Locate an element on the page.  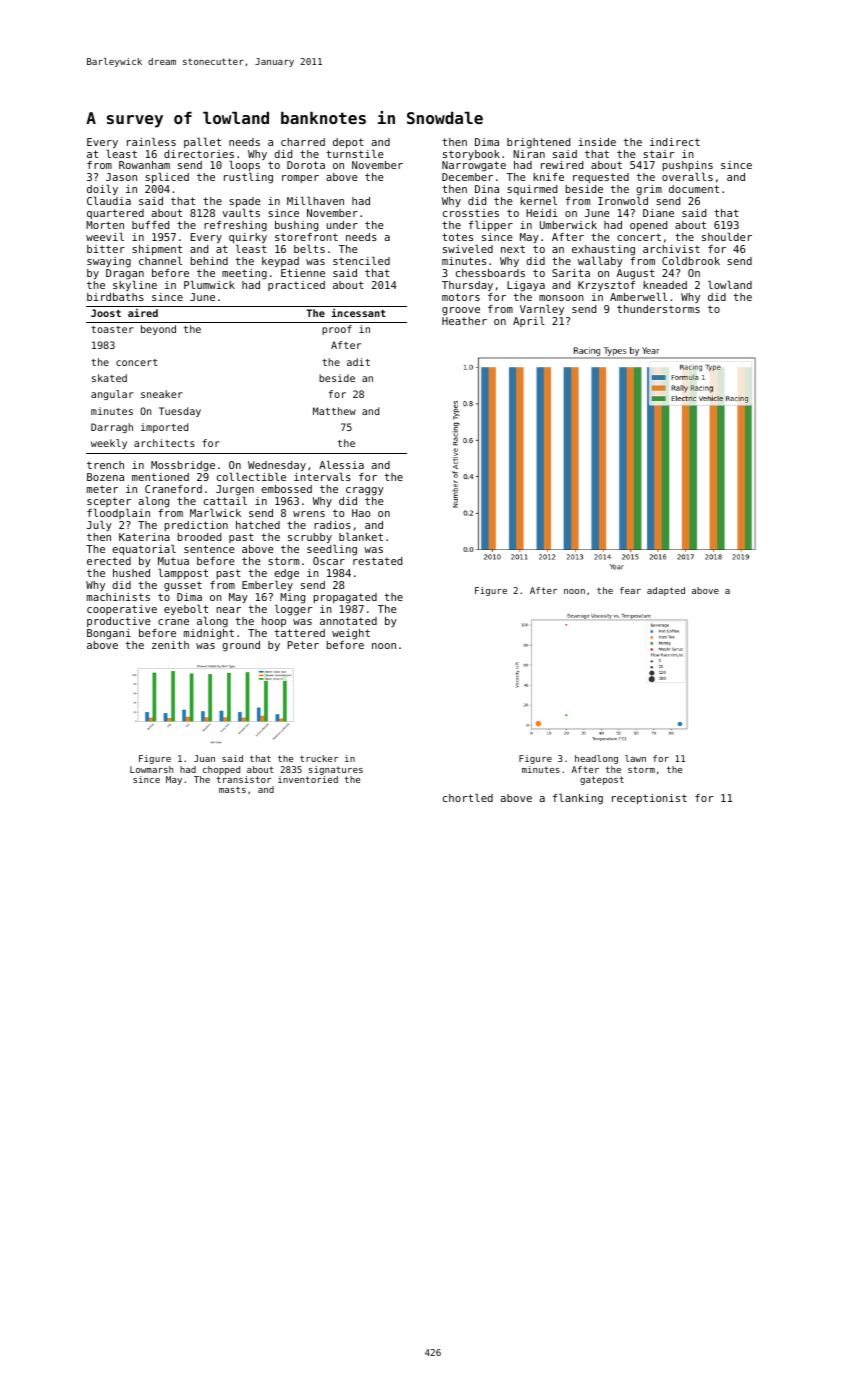
Heather is located at coordinates (464, 321).
